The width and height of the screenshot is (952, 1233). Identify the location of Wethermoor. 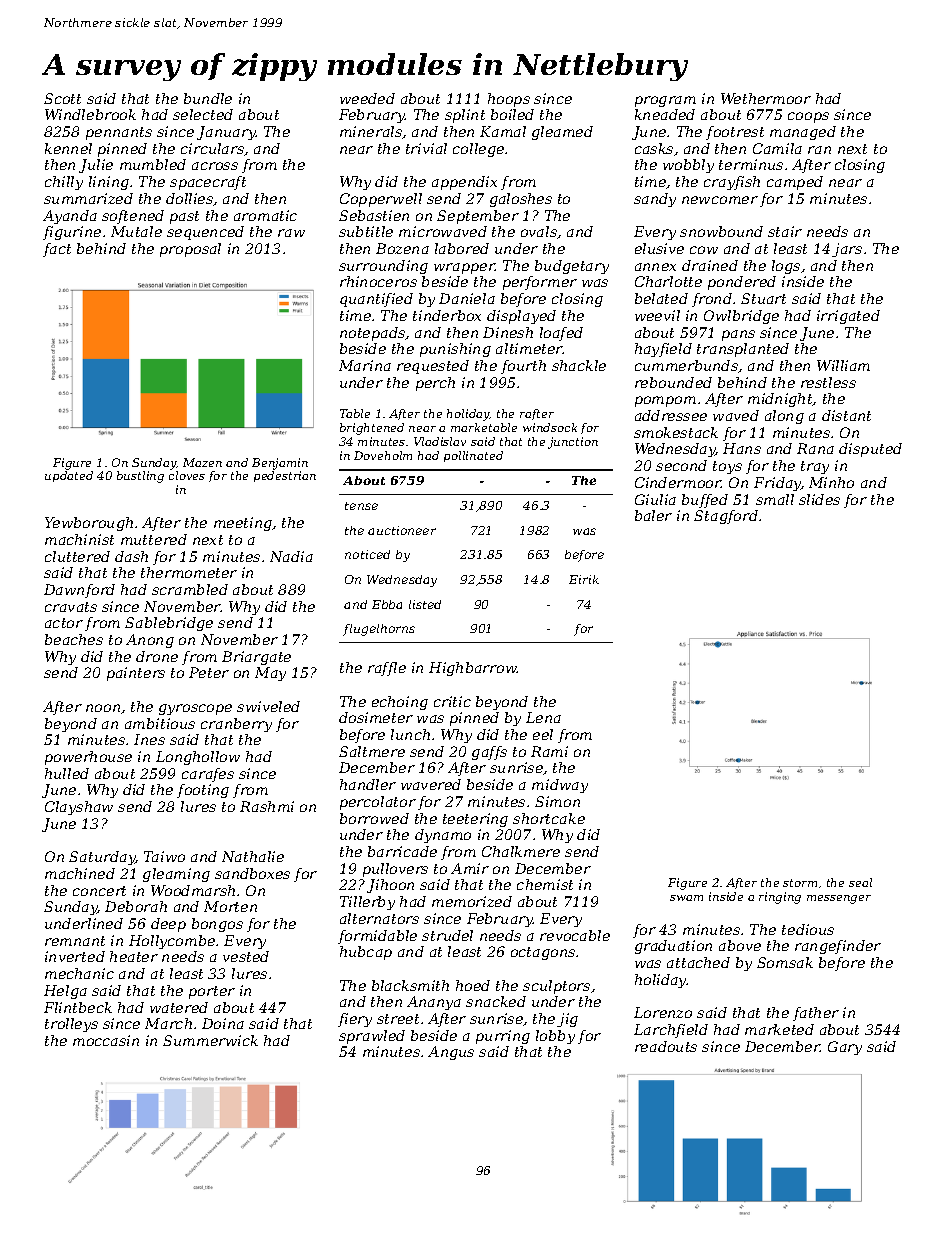
(766, 98).
